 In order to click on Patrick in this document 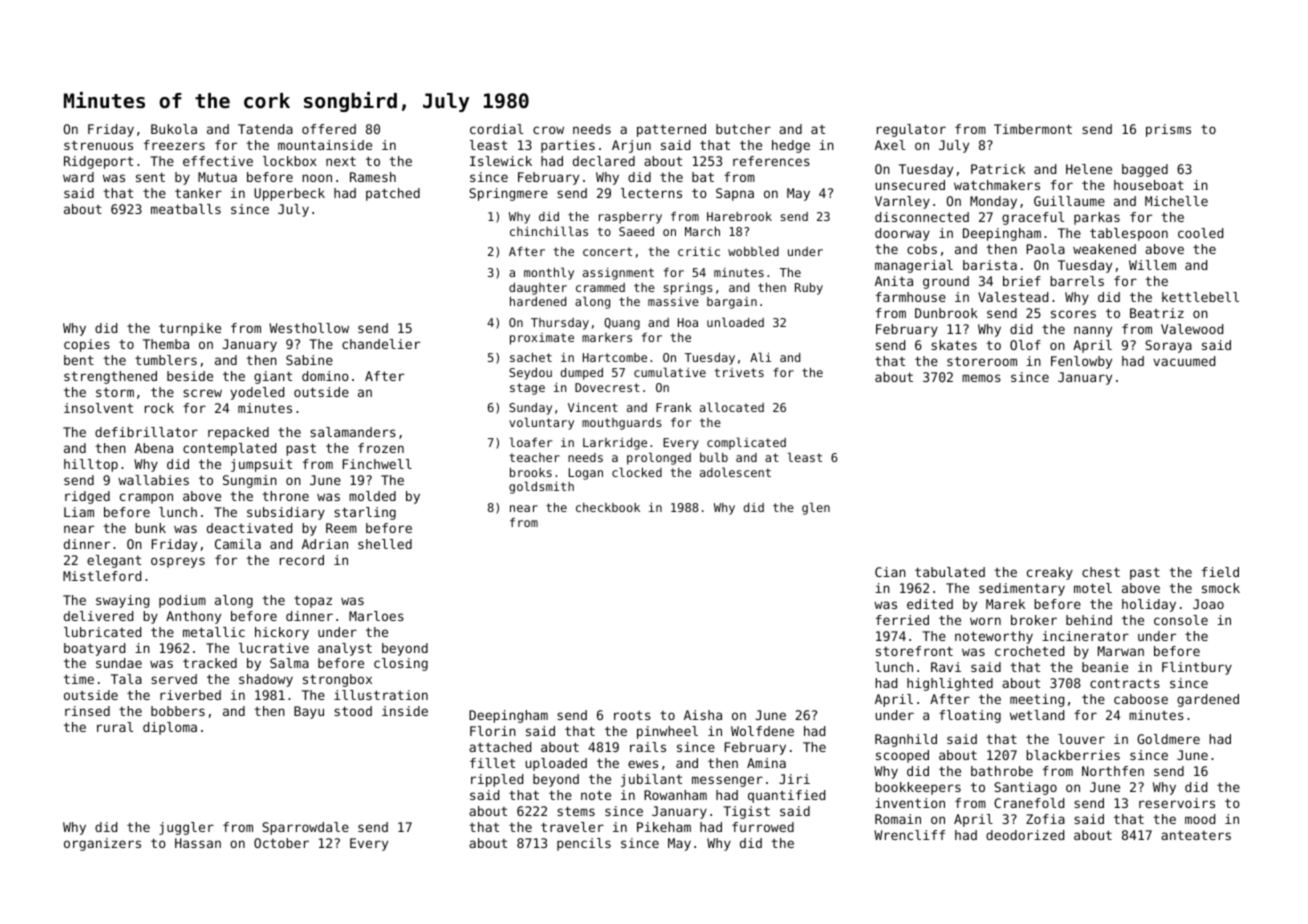, I will do `click(998, 169)`.
